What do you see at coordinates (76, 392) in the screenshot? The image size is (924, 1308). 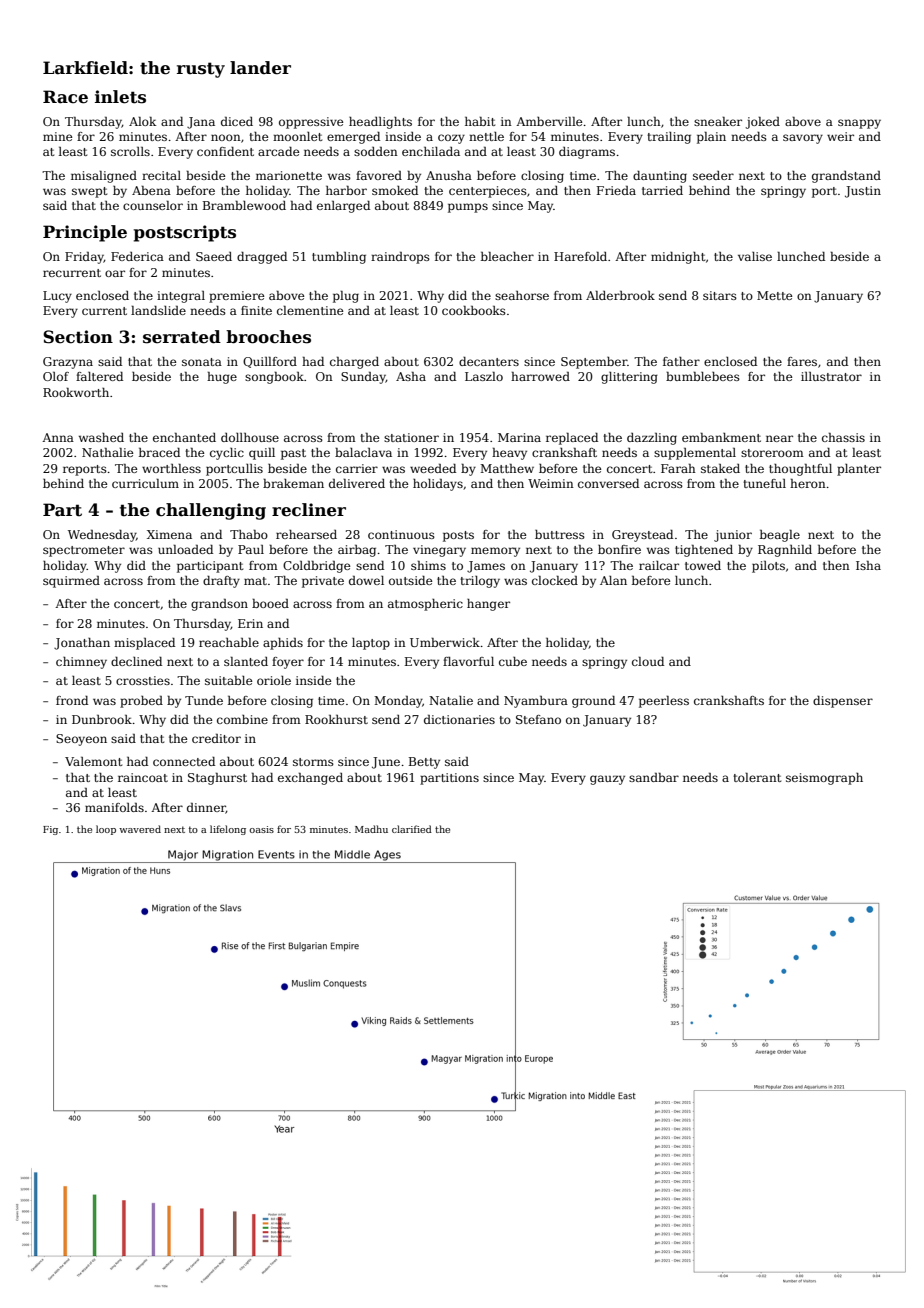 I see `Rookworth` at bounding box center [76, 392].
